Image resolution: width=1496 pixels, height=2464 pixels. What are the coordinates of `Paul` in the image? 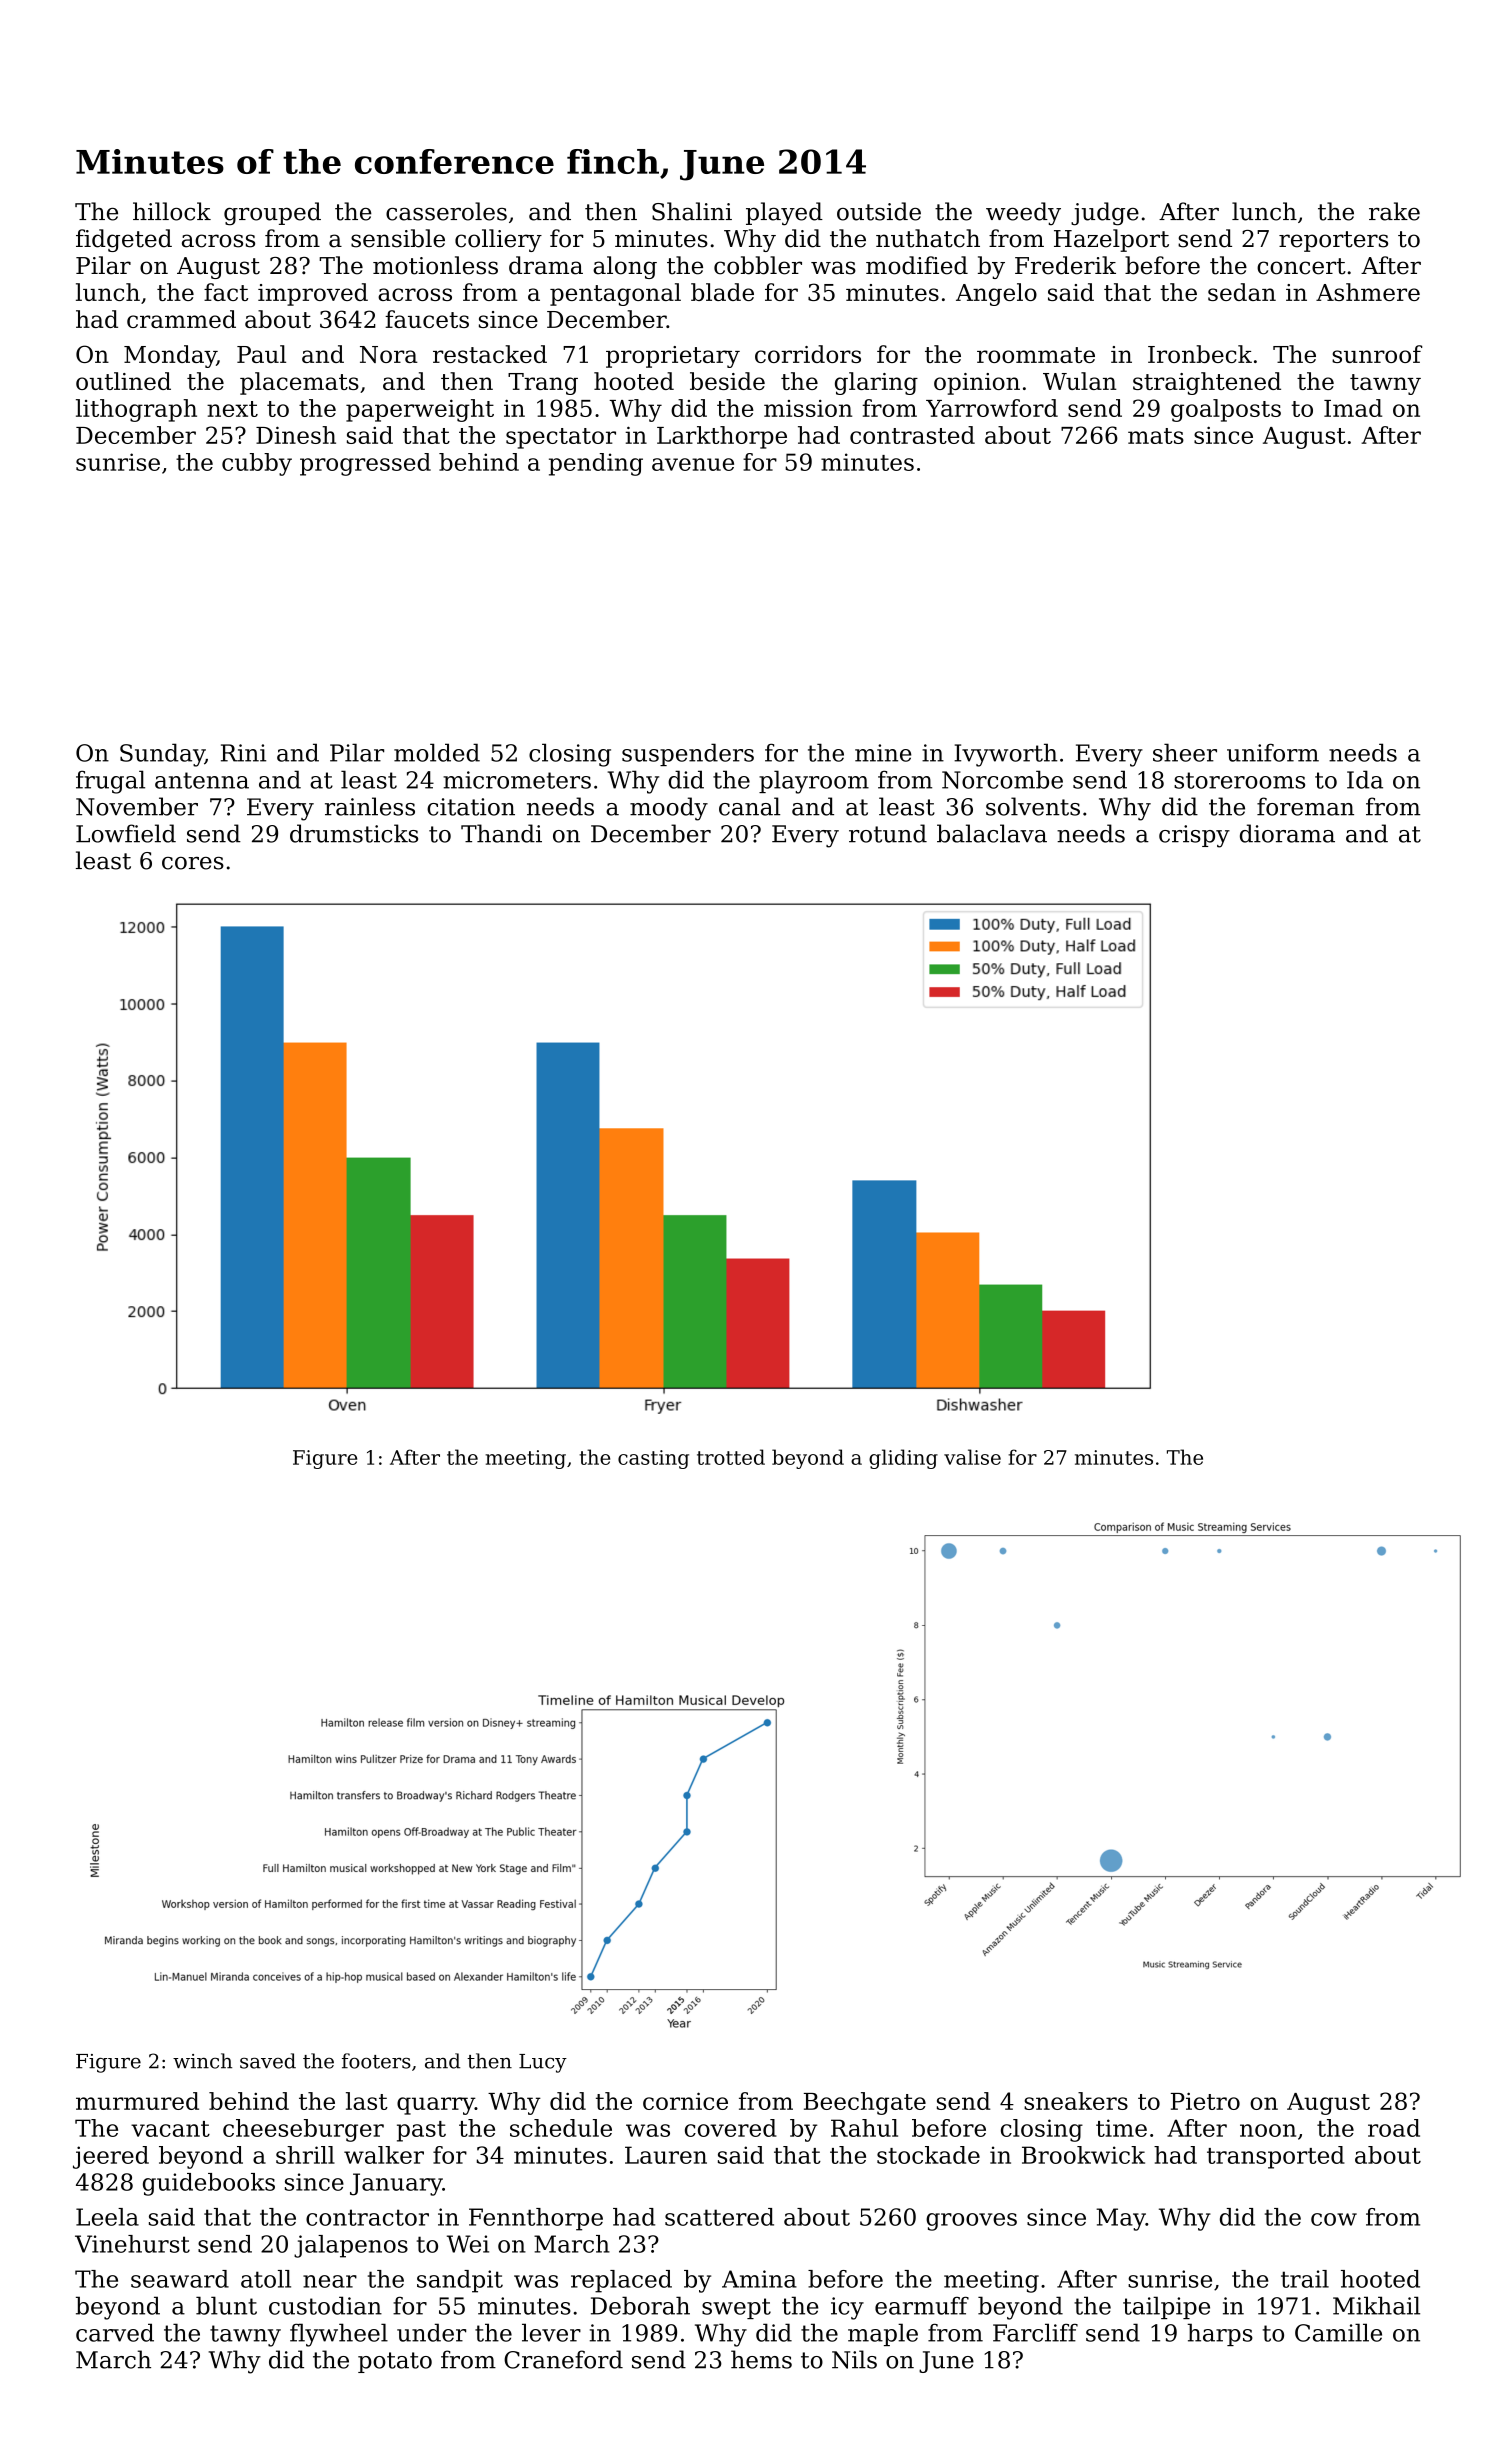 It's located at (261, 354).
